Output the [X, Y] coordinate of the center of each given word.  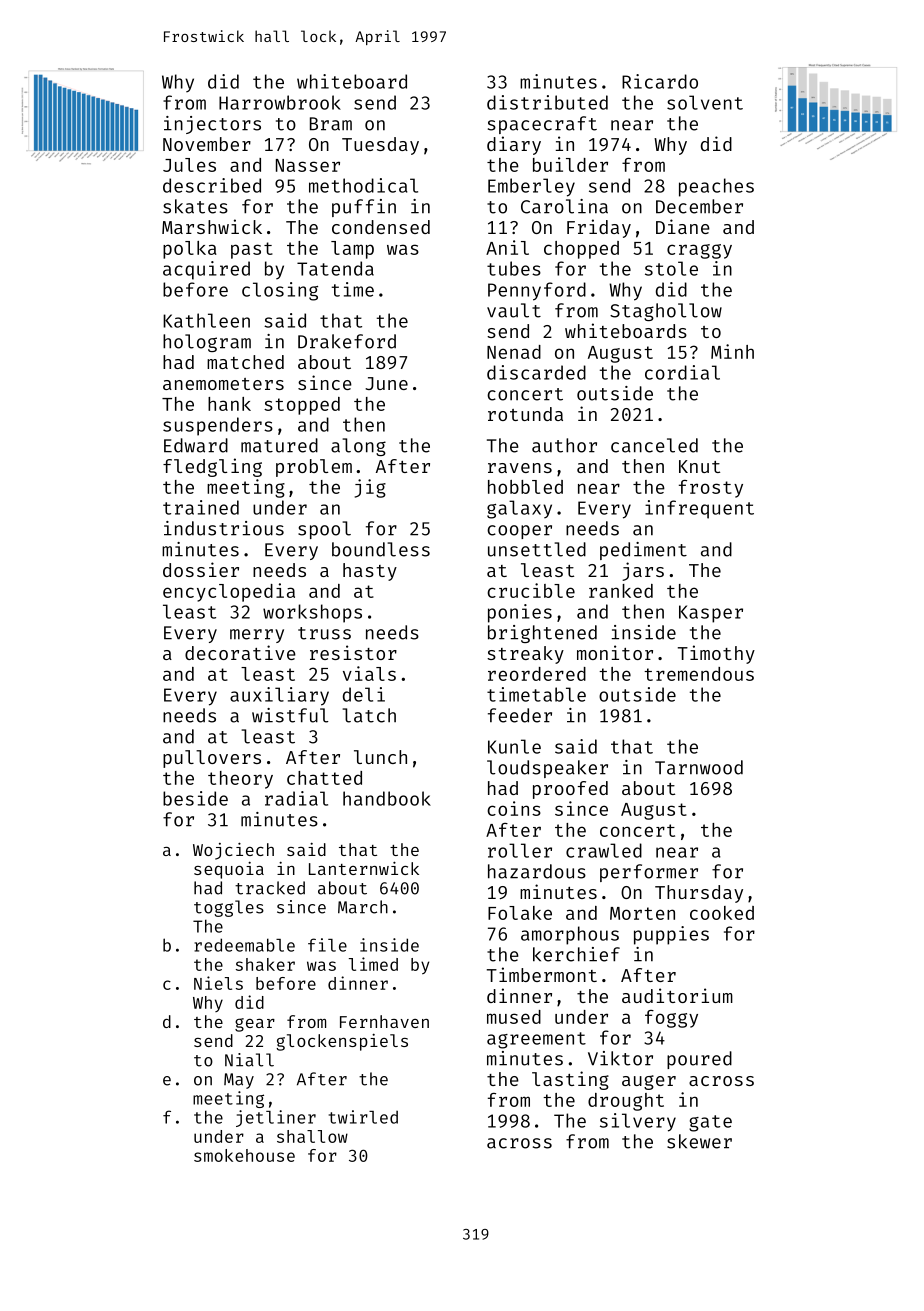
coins [514, 808]
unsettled [537, 549]
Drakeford [347, 341]
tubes [514, 268]
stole [671, 268]
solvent [705, 102]
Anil [507, 247]
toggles [229, 908]
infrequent [699, 509]
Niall [249, 1060]
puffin [364, 208]
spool [324, 530]
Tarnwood [699, 767]
